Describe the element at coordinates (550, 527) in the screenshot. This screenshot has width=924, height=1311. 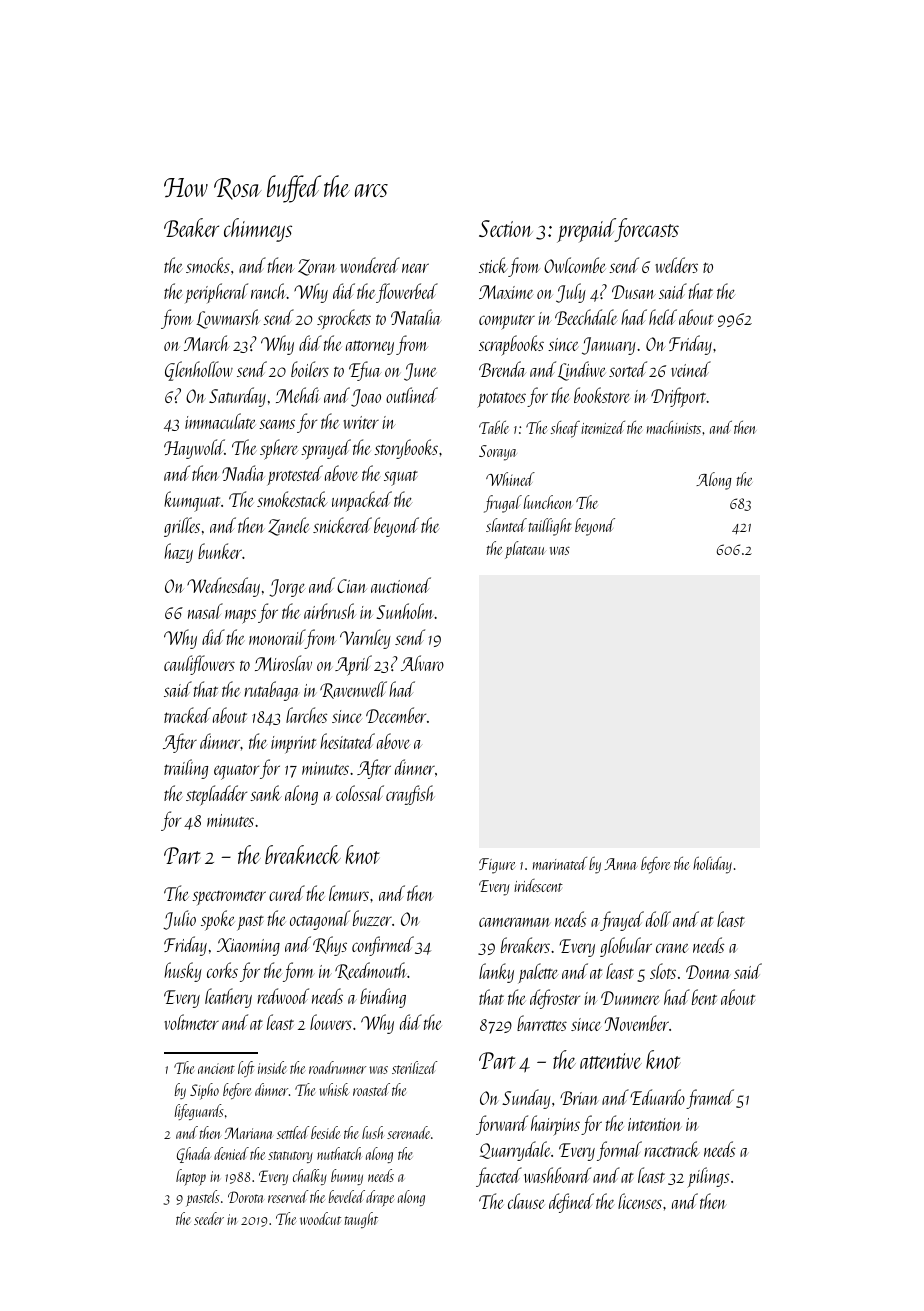
I see `taillight` at that location.
